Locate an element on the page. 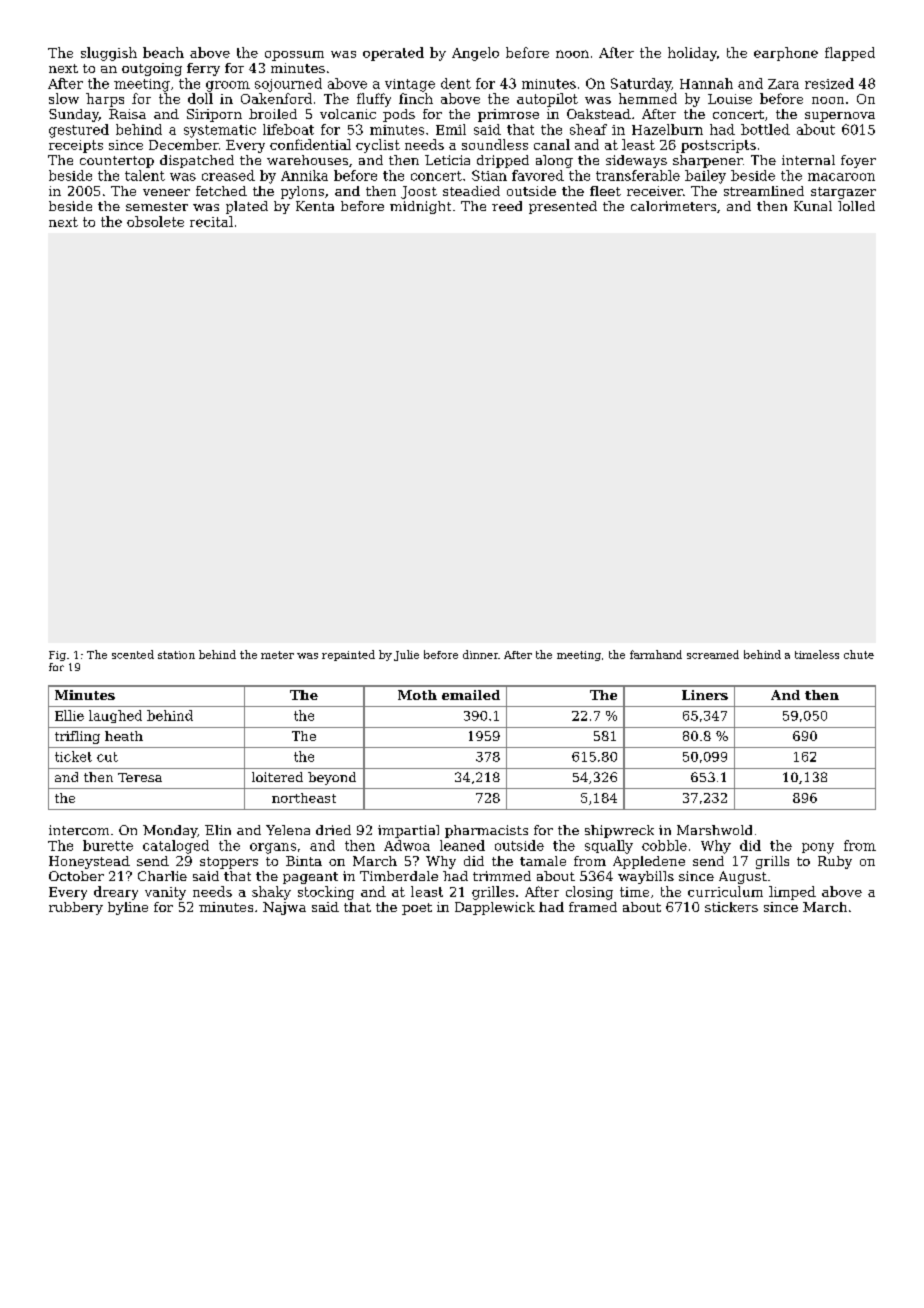 Image resolution: width=924 pixels, height=1308 pixels. lolled is located at coordinates (856, 206).
